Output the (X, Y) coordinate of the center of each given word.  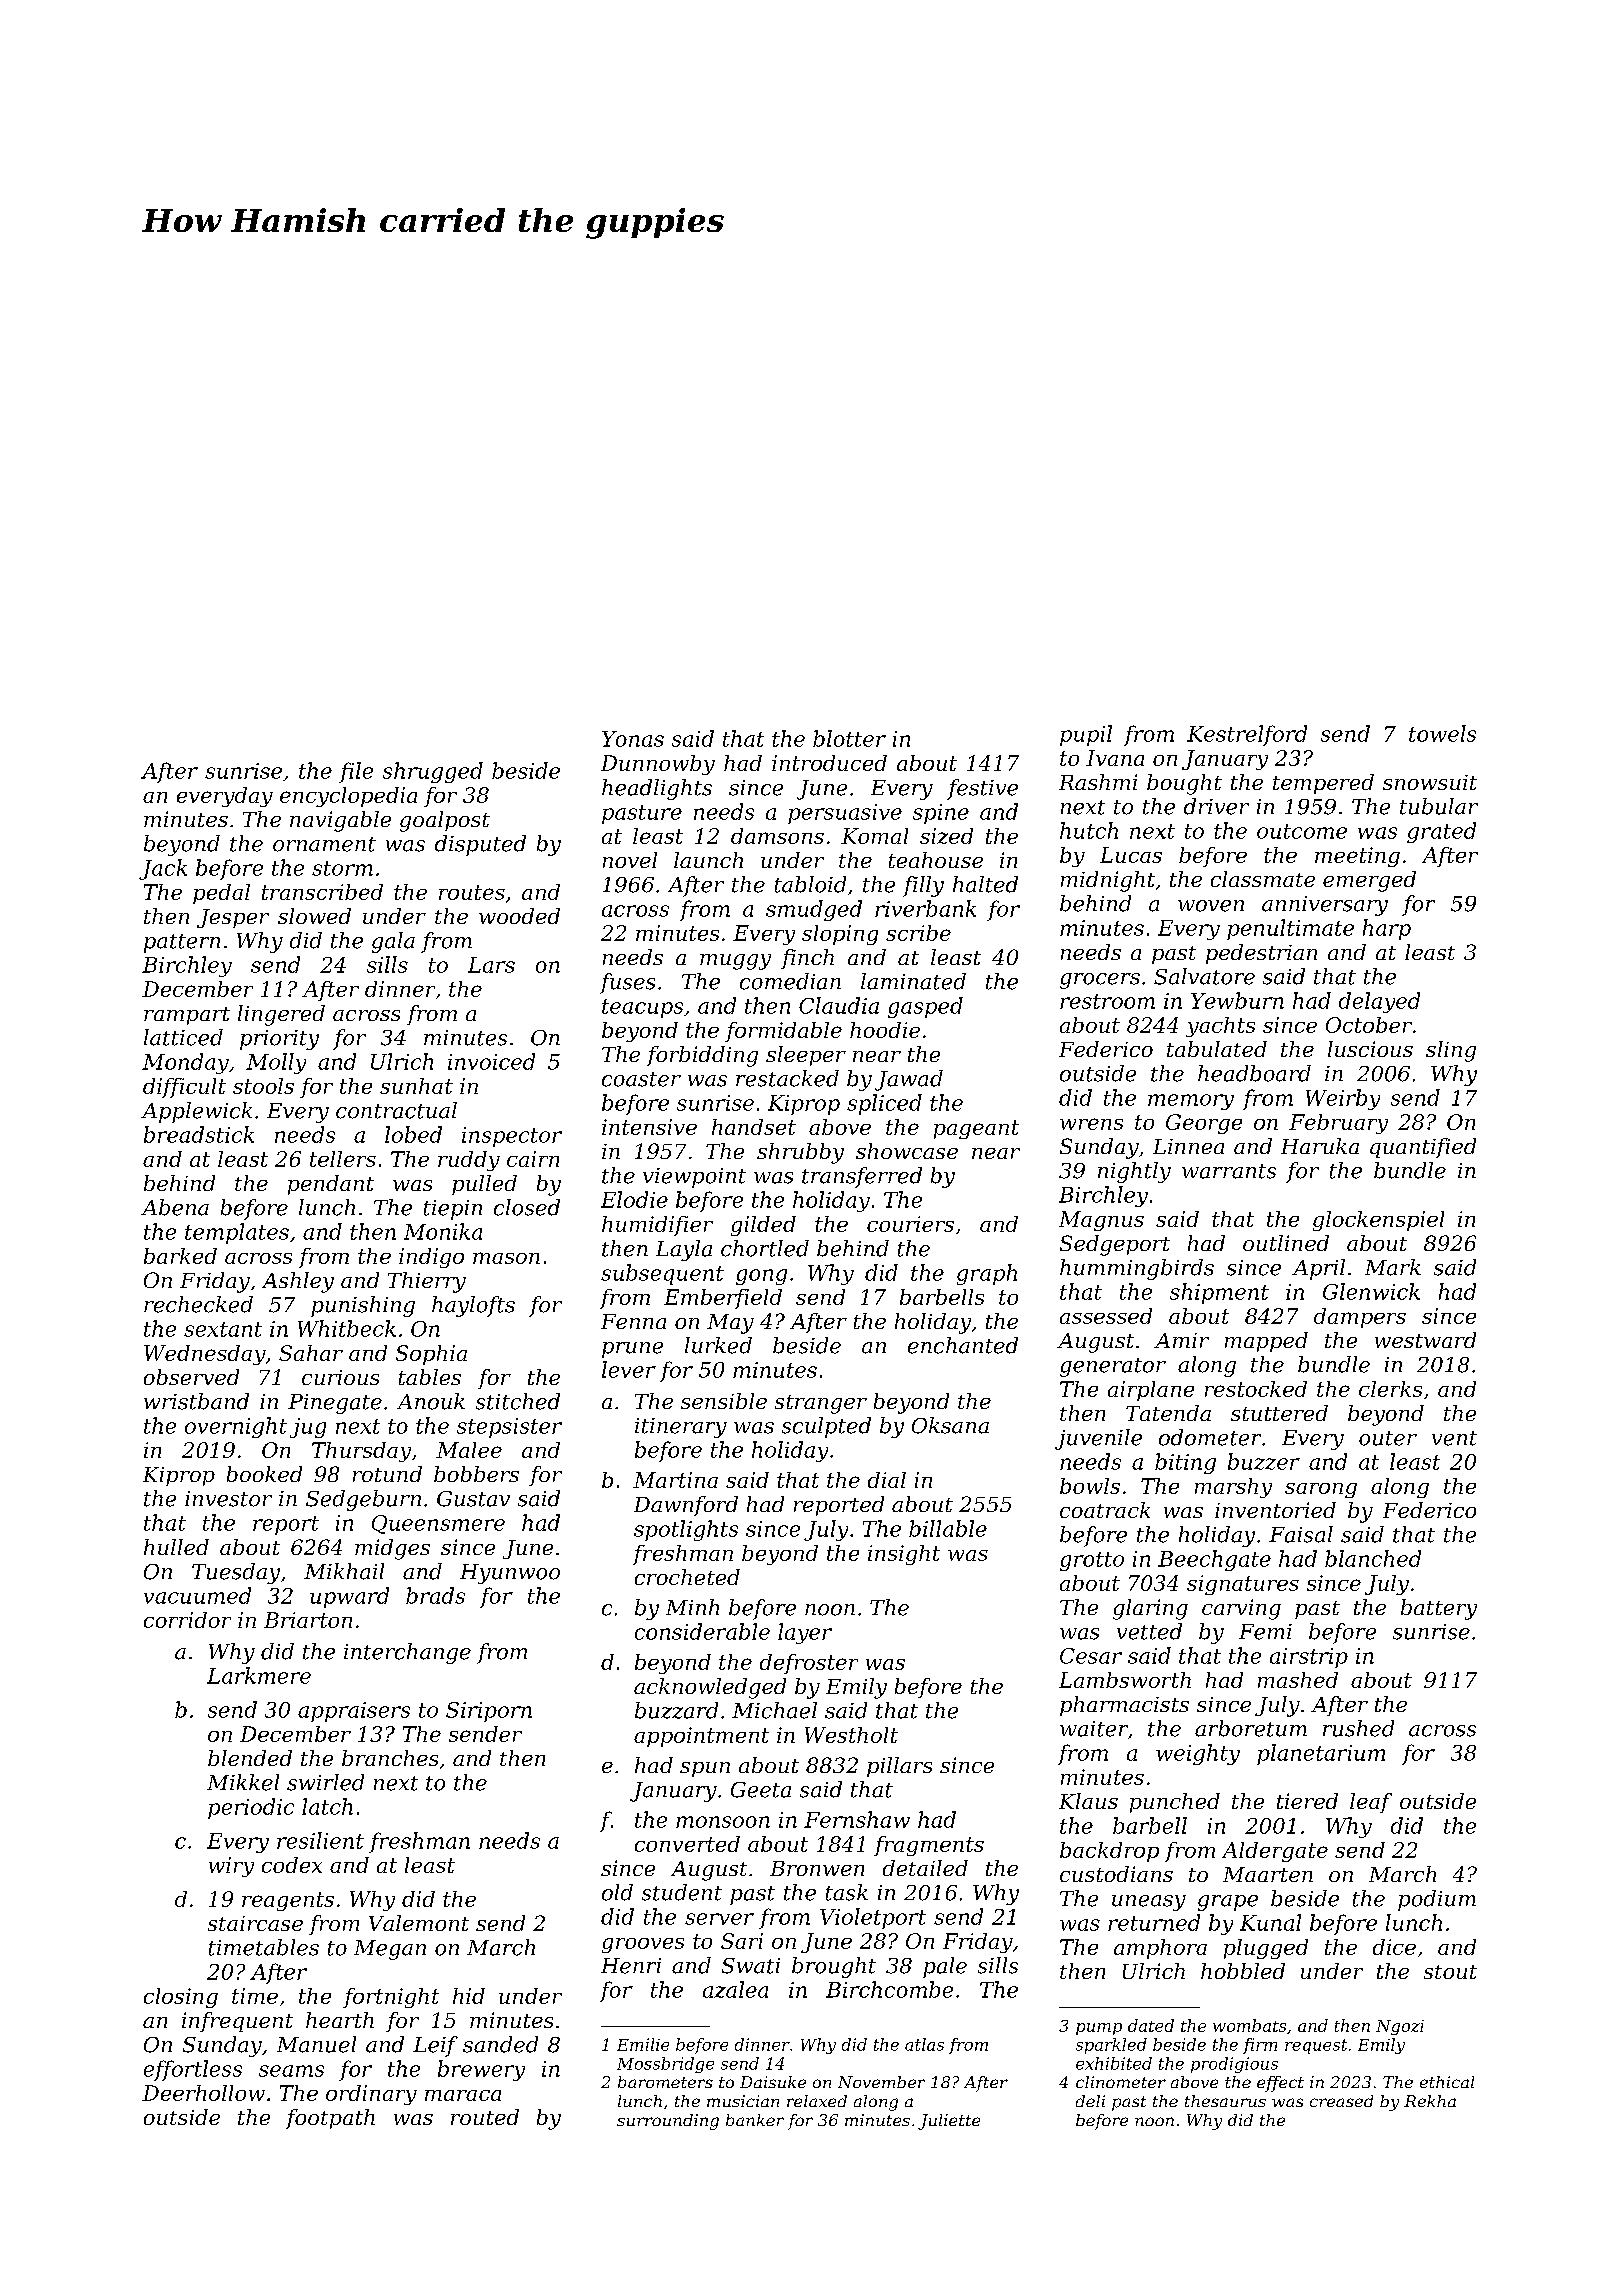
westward (1425, 1340)
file (356, 772)
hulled (176, 1547)
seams (291, 2071)
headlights (657, 789)
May (730, 1324)
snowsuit (1430, 782)
